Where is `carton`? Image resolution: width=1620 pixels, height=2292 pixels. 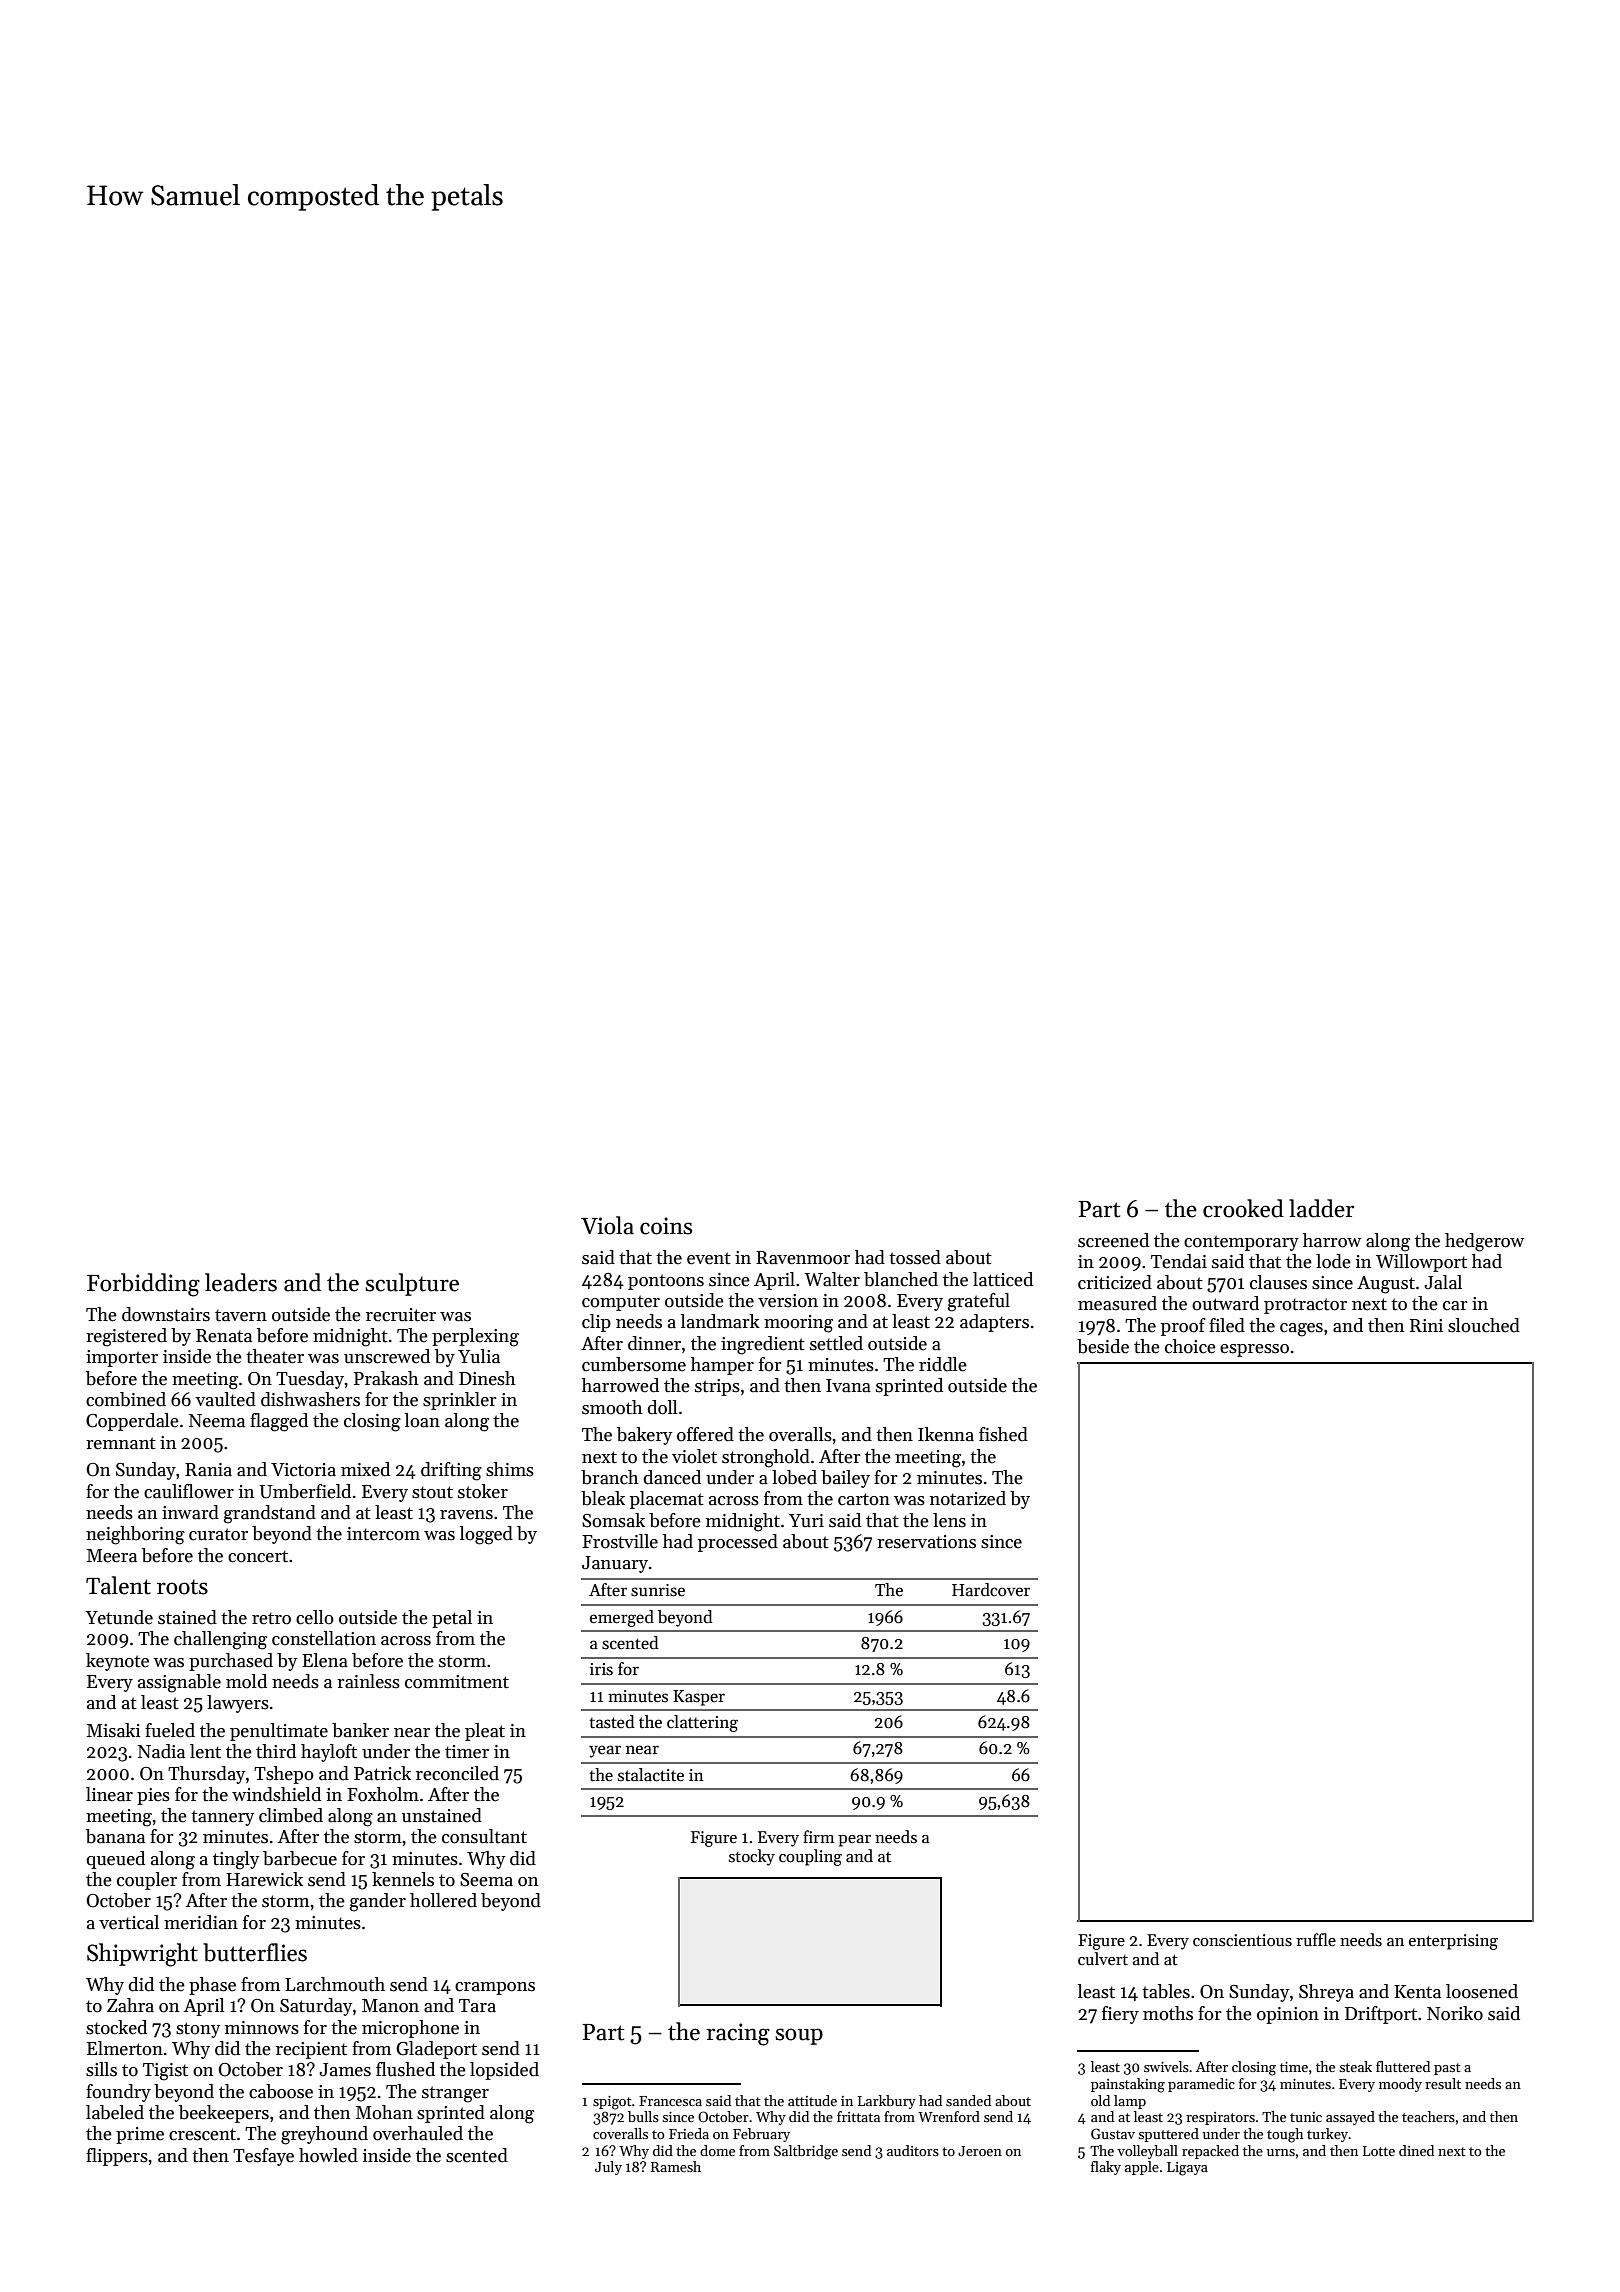
carton is located at coordinates (864, 1499).
